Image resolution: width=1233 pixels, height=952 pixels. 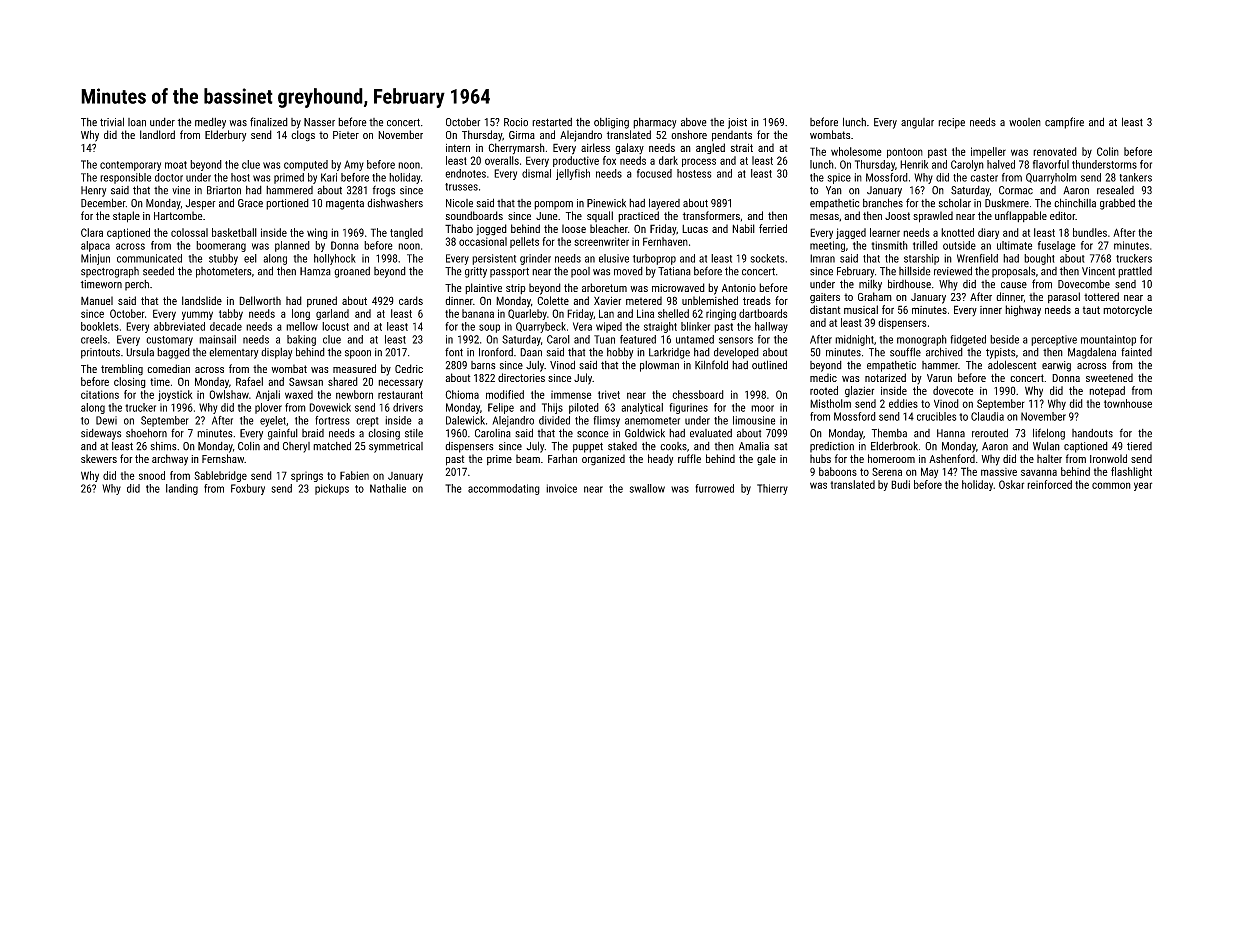 I want to click on boomerang, so click(x=221, y=246).
